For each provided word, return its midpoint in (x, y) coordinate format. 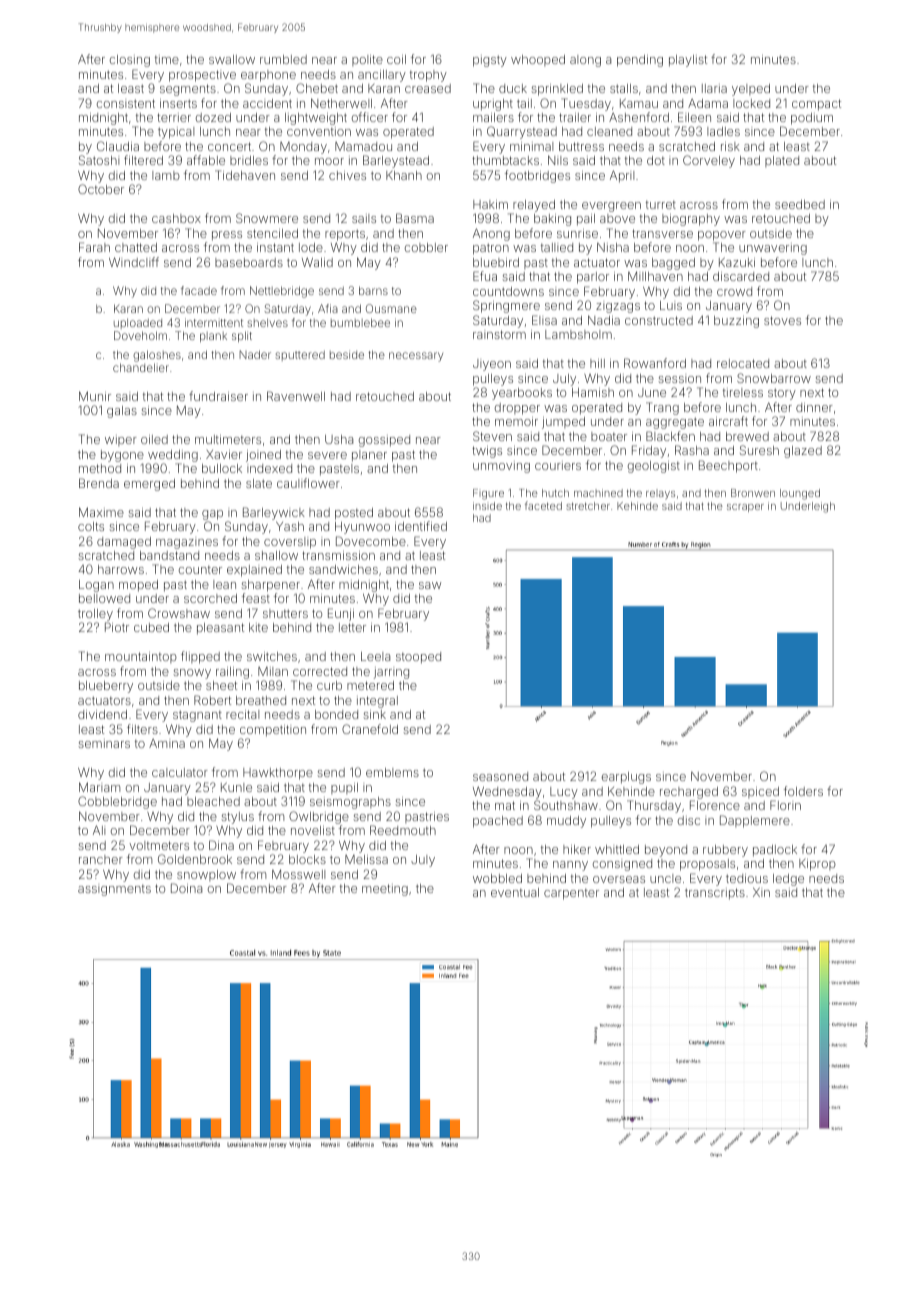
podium (812, 119)
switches (272, 656)
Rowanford (655, 363)
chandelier (141, 367)
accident (267, 103)
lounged (800, 494)
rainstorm (499, 334)
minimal (531, 146)
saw (430, 585)
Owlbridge (319, 817)
